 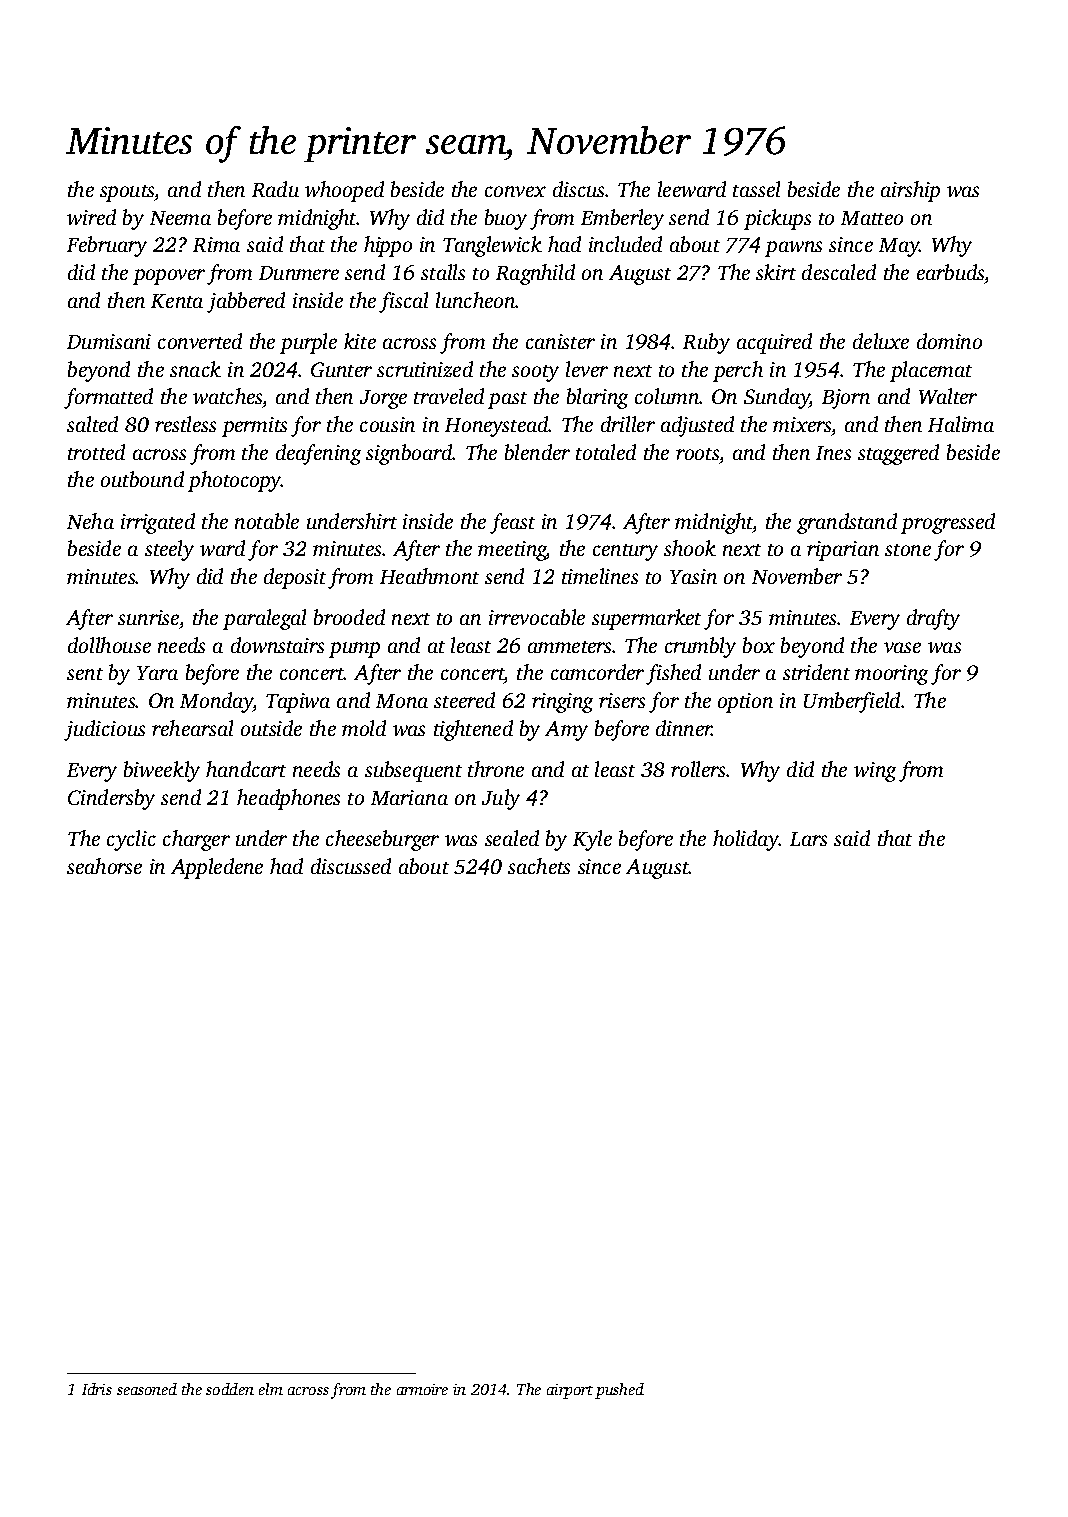 I want to click on Matteo, so click(x=872, y=218).
